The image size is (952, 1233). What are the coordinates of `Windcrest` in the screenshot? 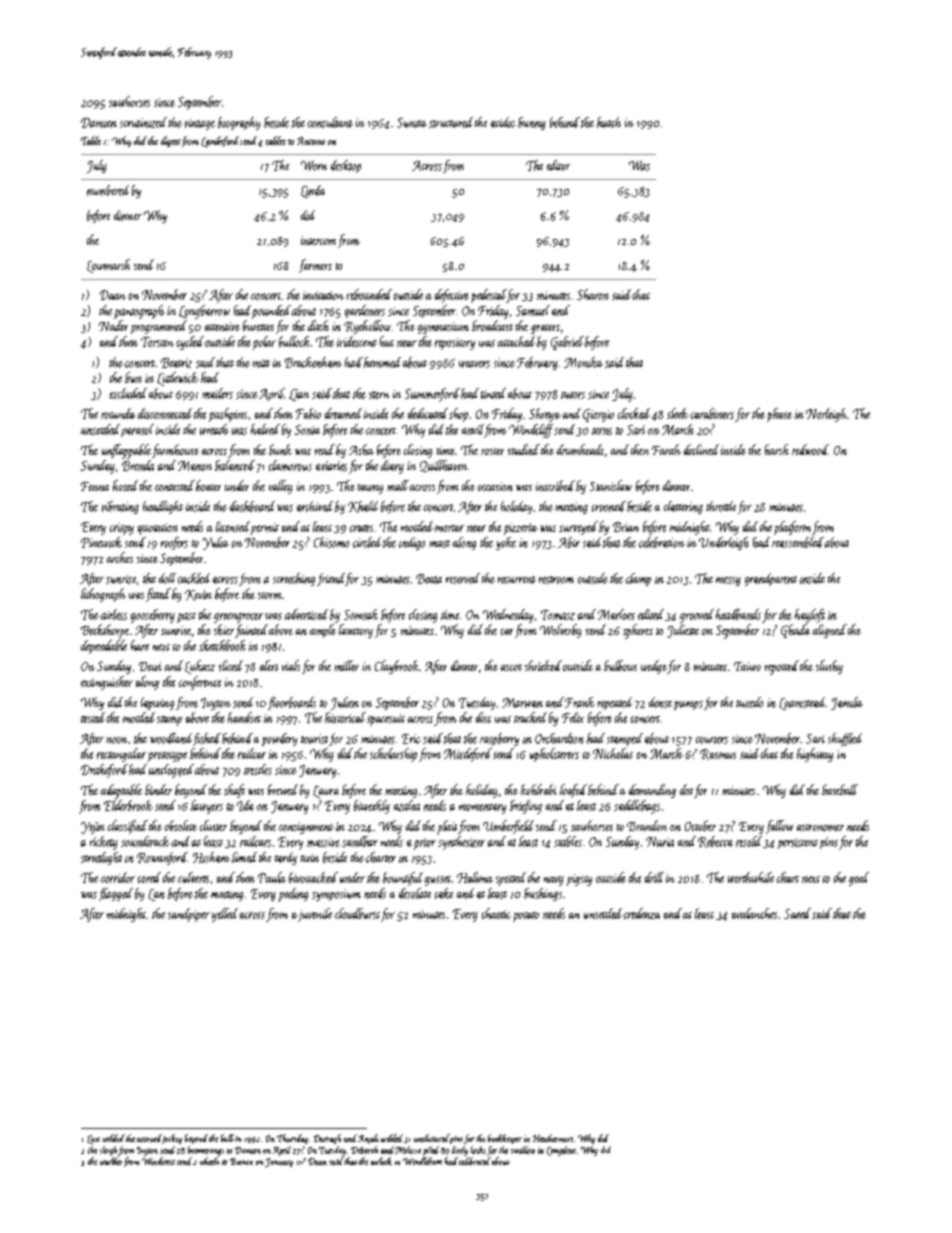 It's located at (158, 1161).
